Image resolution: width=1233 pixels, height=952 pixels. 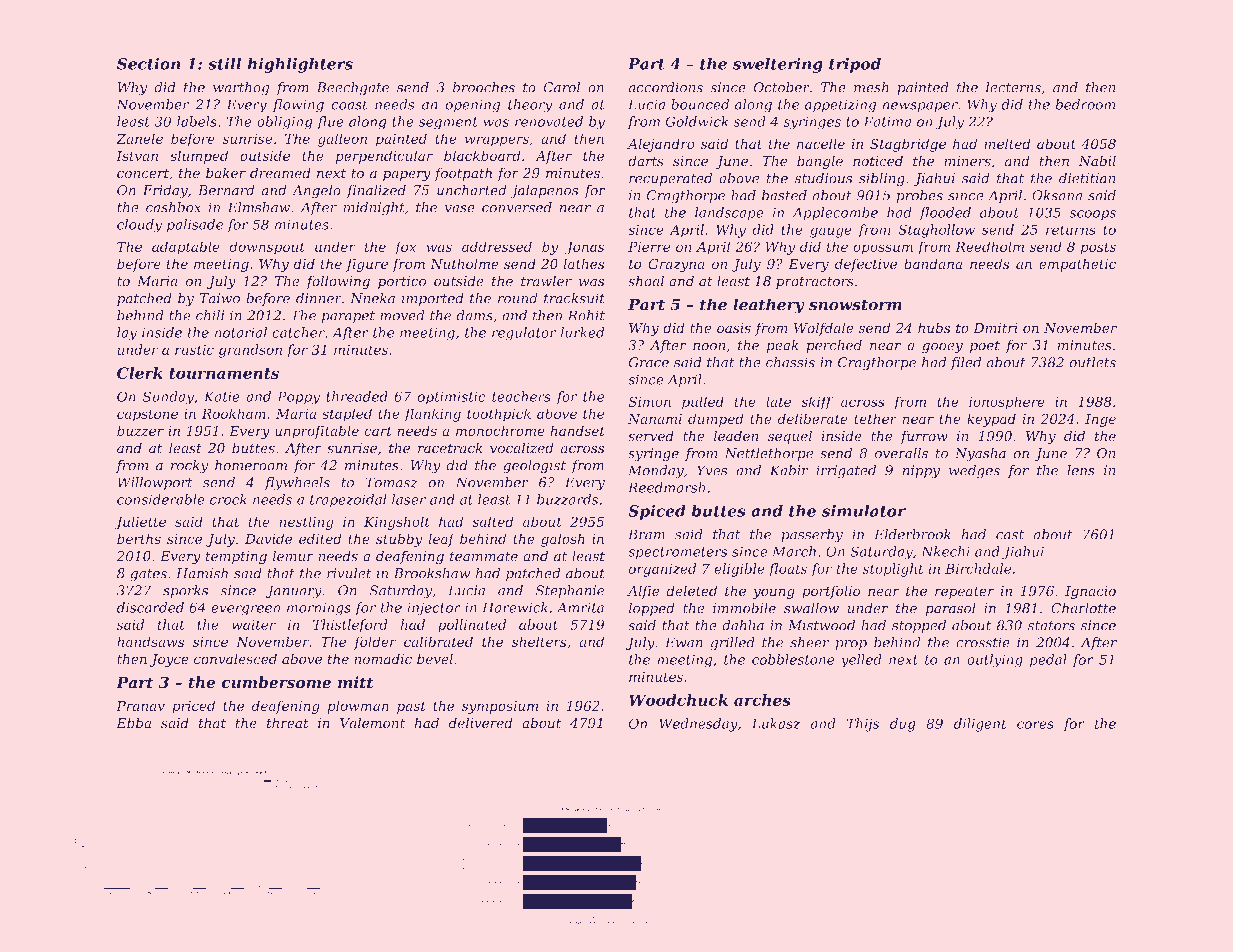 I want to click on Birchdale, so click(x=978, y=568).
